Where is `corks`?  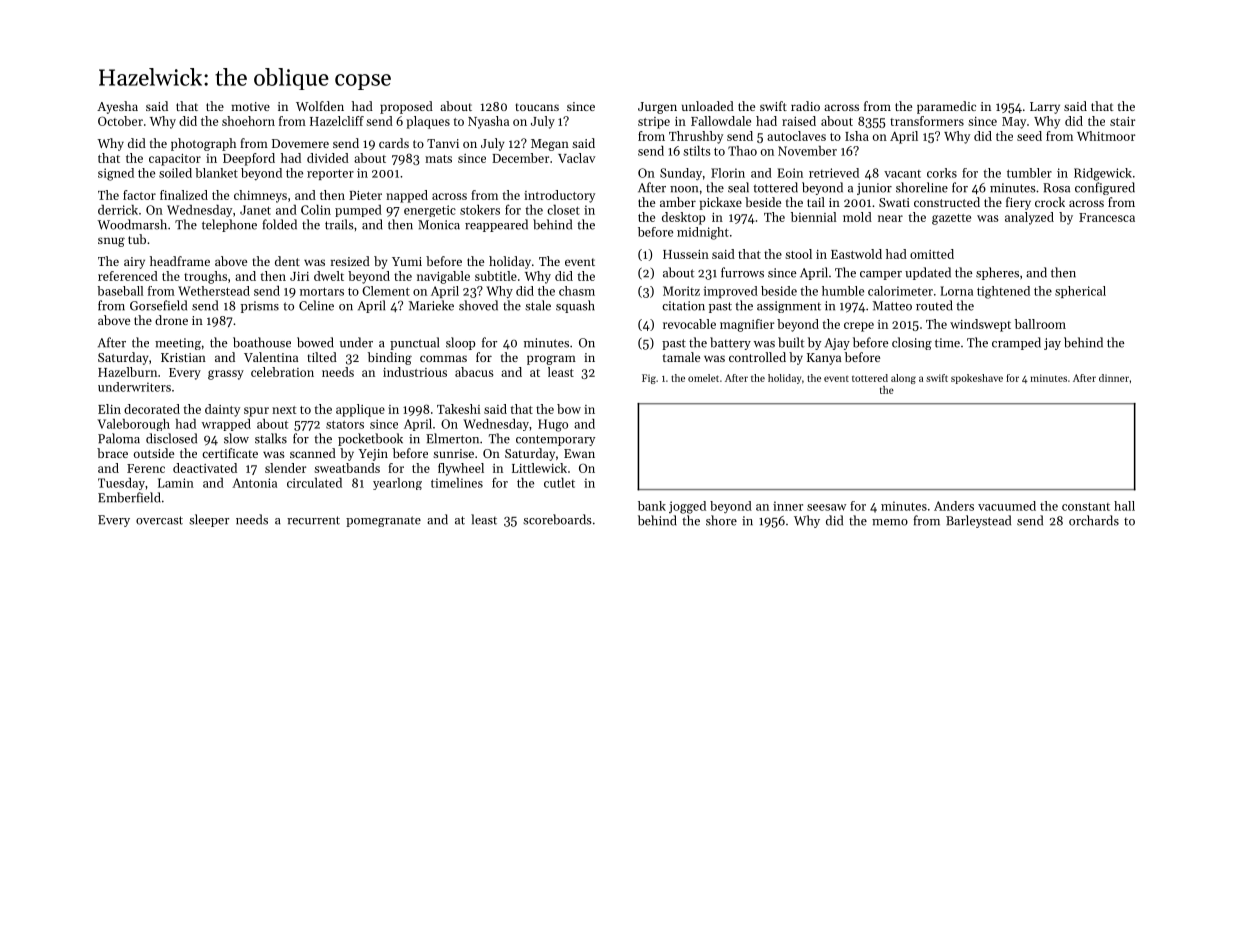 corks is located at coordinates (942, 173).
